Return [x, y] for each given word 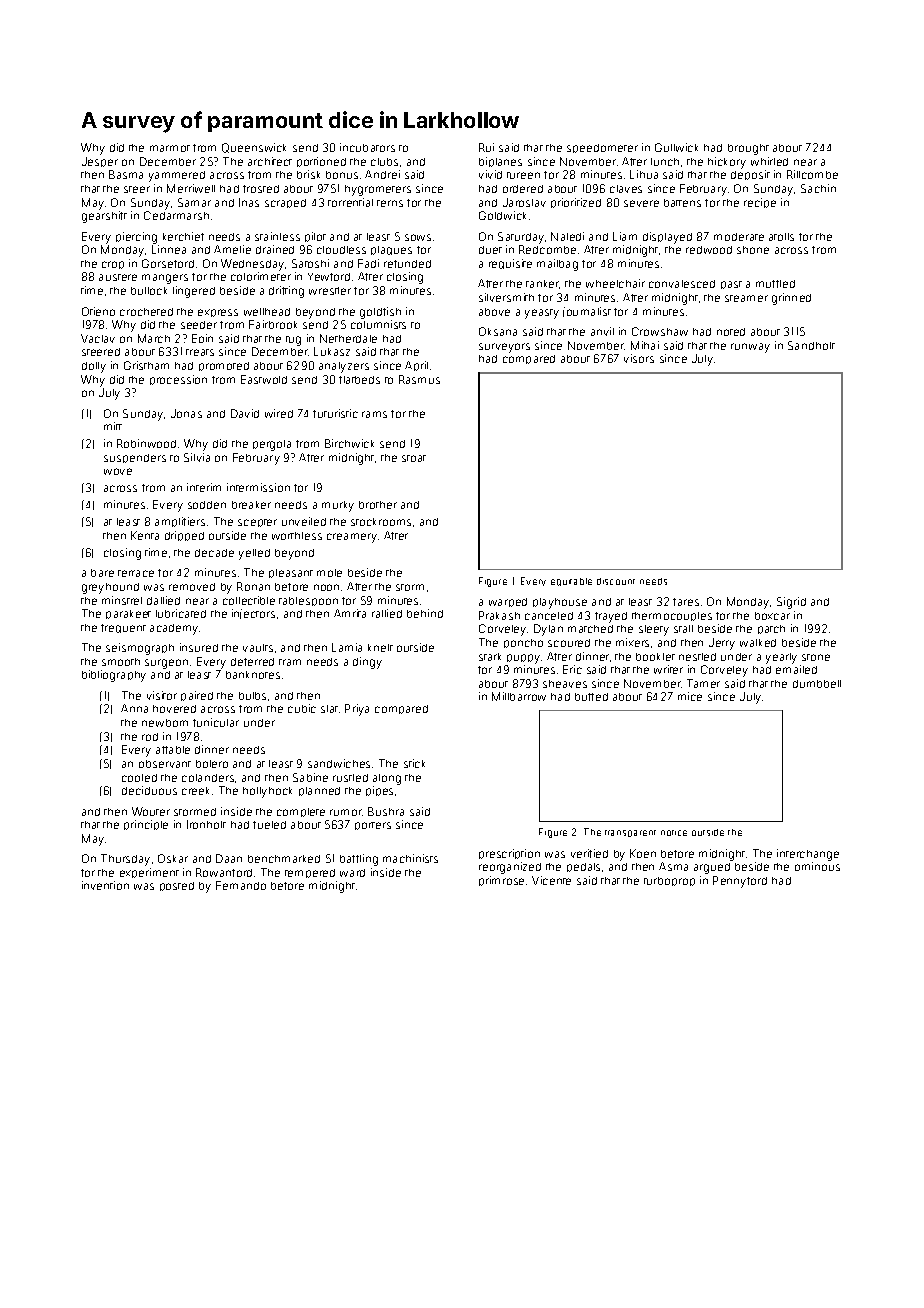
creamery [352, 538]
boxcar [772, 616]
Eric [572, 669]
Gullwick [676, 147]
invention [105, 885]
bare [102, 573]
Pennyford [740, 882]
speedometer [602, 148]
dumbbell [817, 684]
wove [118, 471]
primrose [501, 881]
